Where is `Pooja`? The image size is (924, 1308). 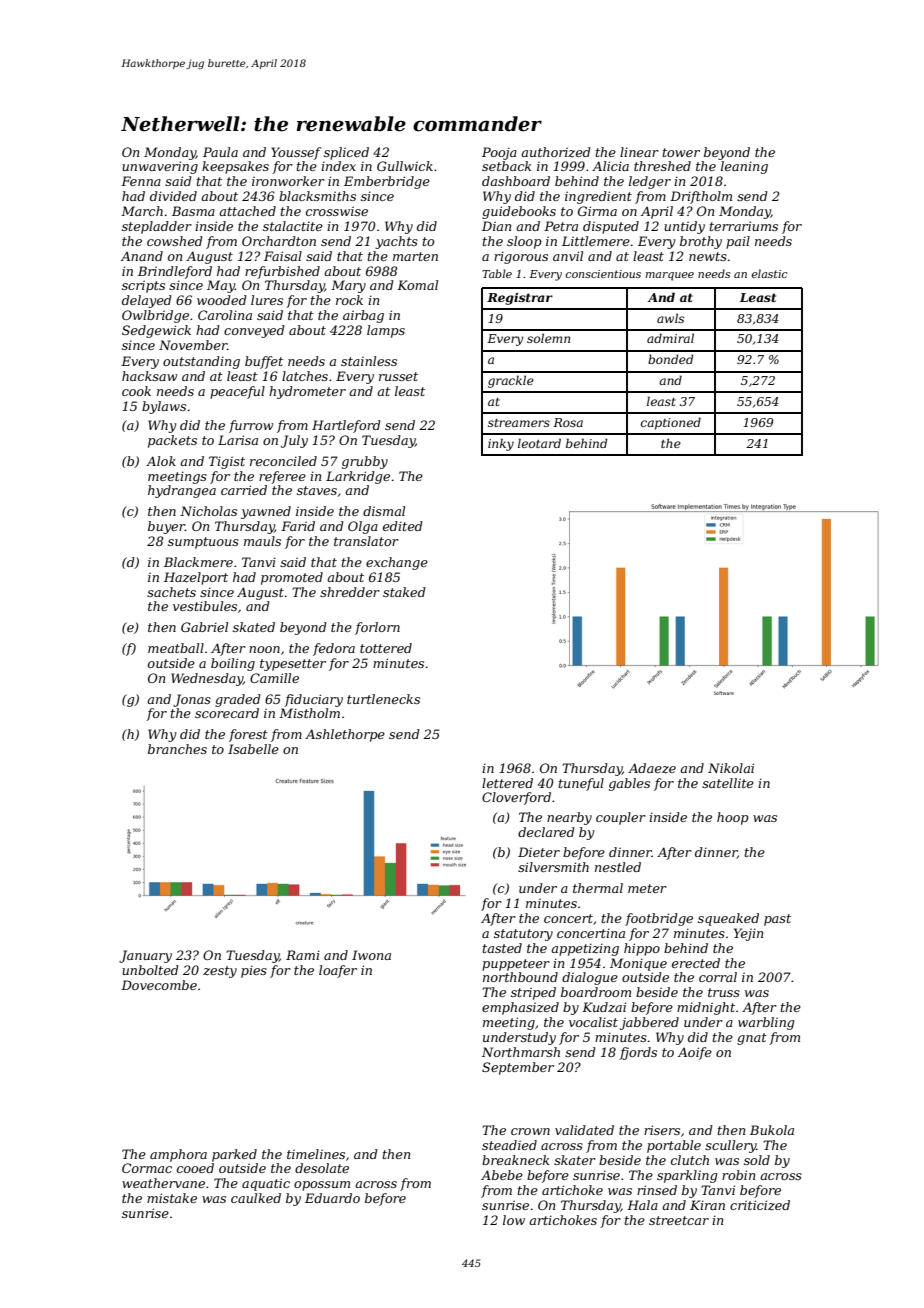
Pooja is located at coordinates (499, 153).
